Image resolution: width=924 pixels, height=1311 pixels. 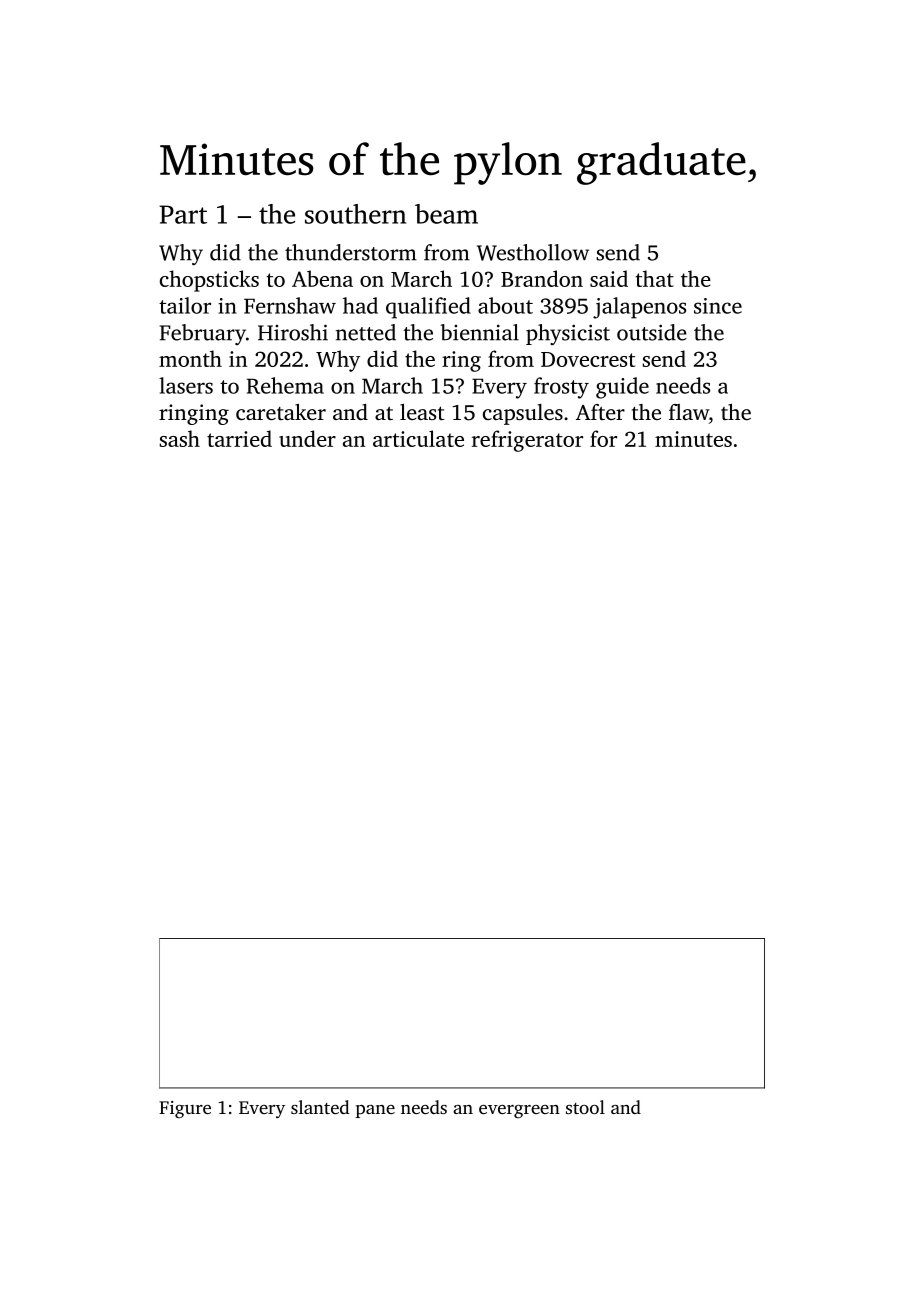 What do you see at coordinates (652, 332) in the image?
I see `outside` at bounding box center [652, 332].
